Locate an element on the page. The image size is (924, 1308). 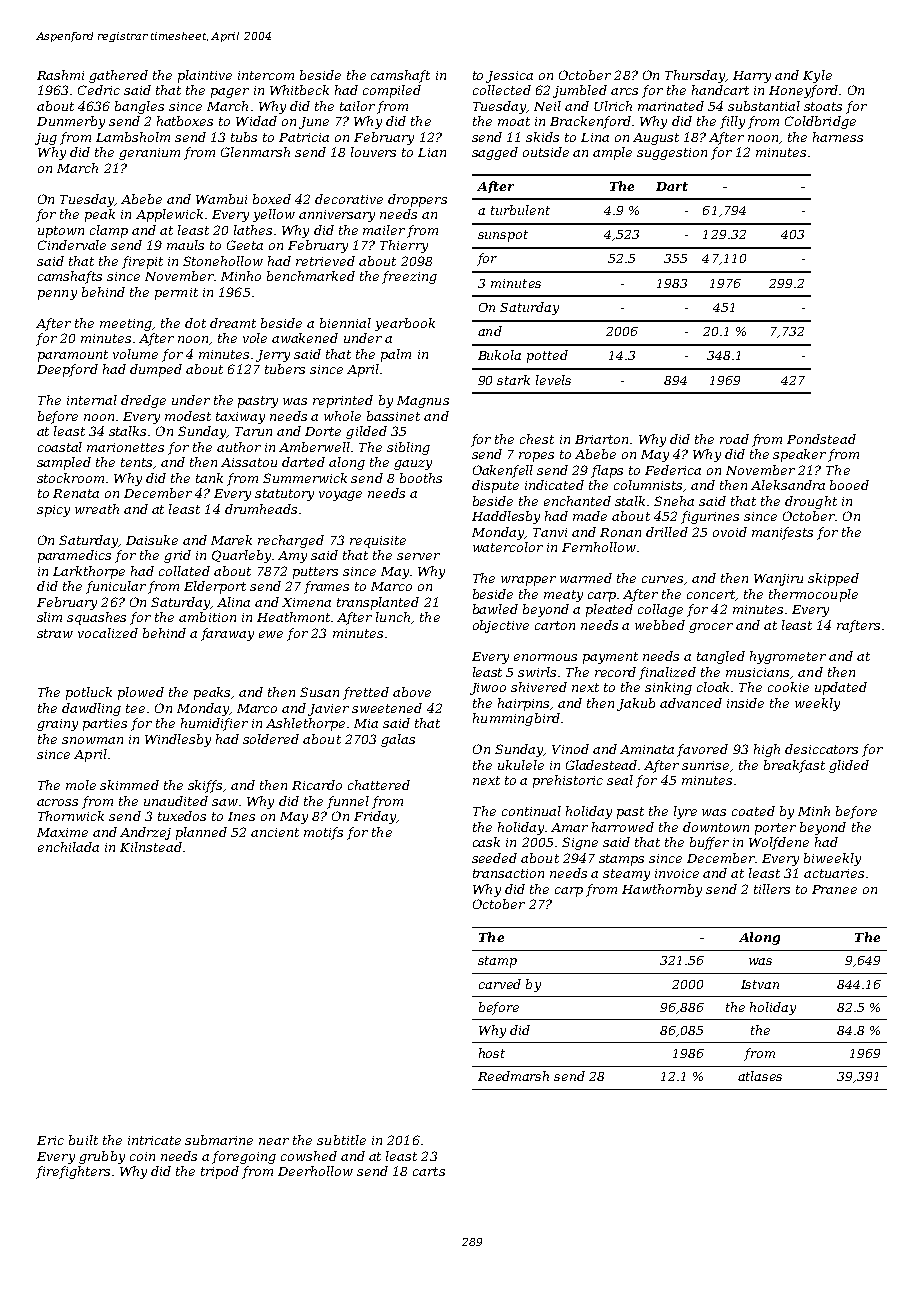
harness is located at coordinates (838, 137).
